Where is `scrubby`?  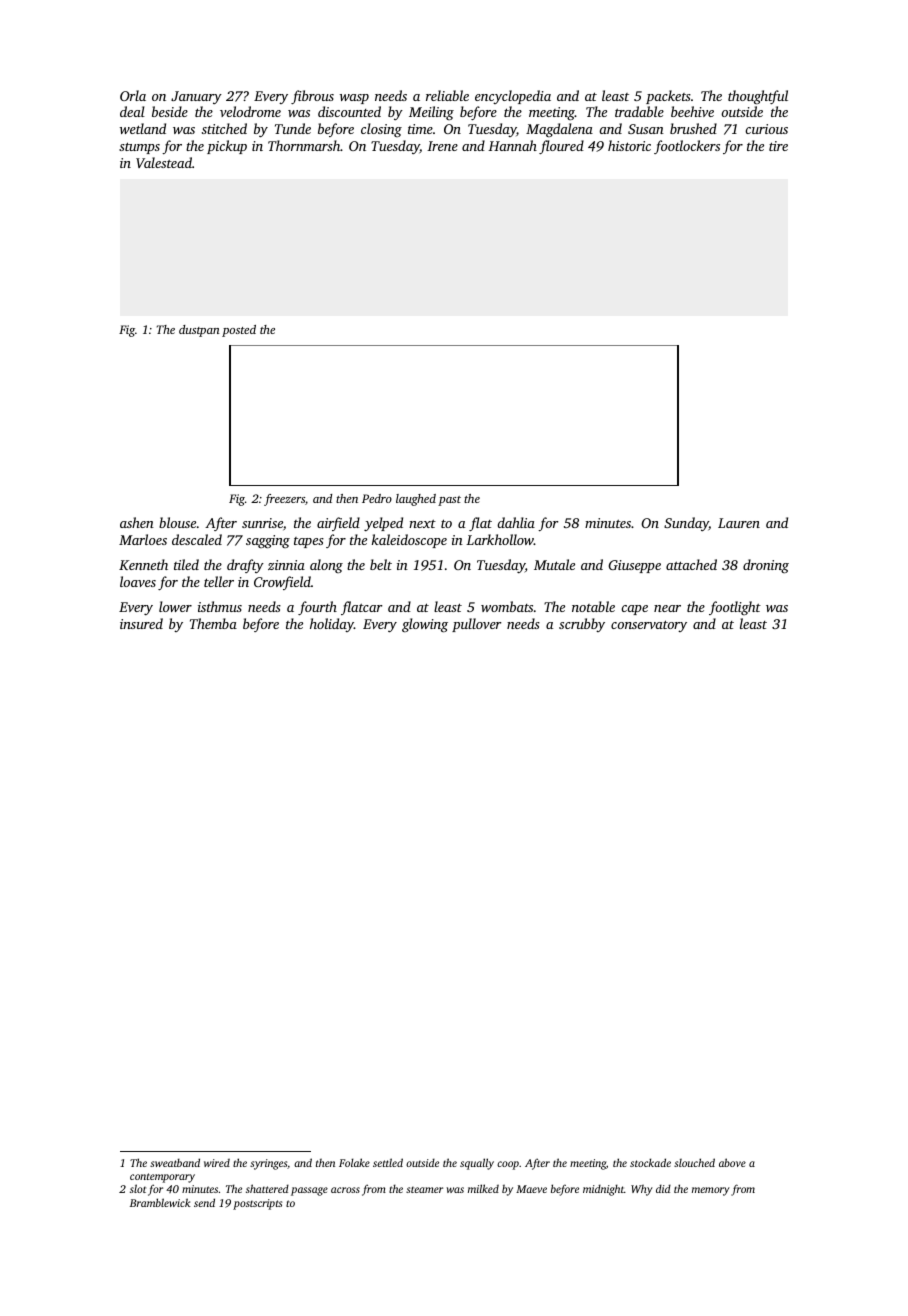
scrubby is located at coordinates (582, 625).
